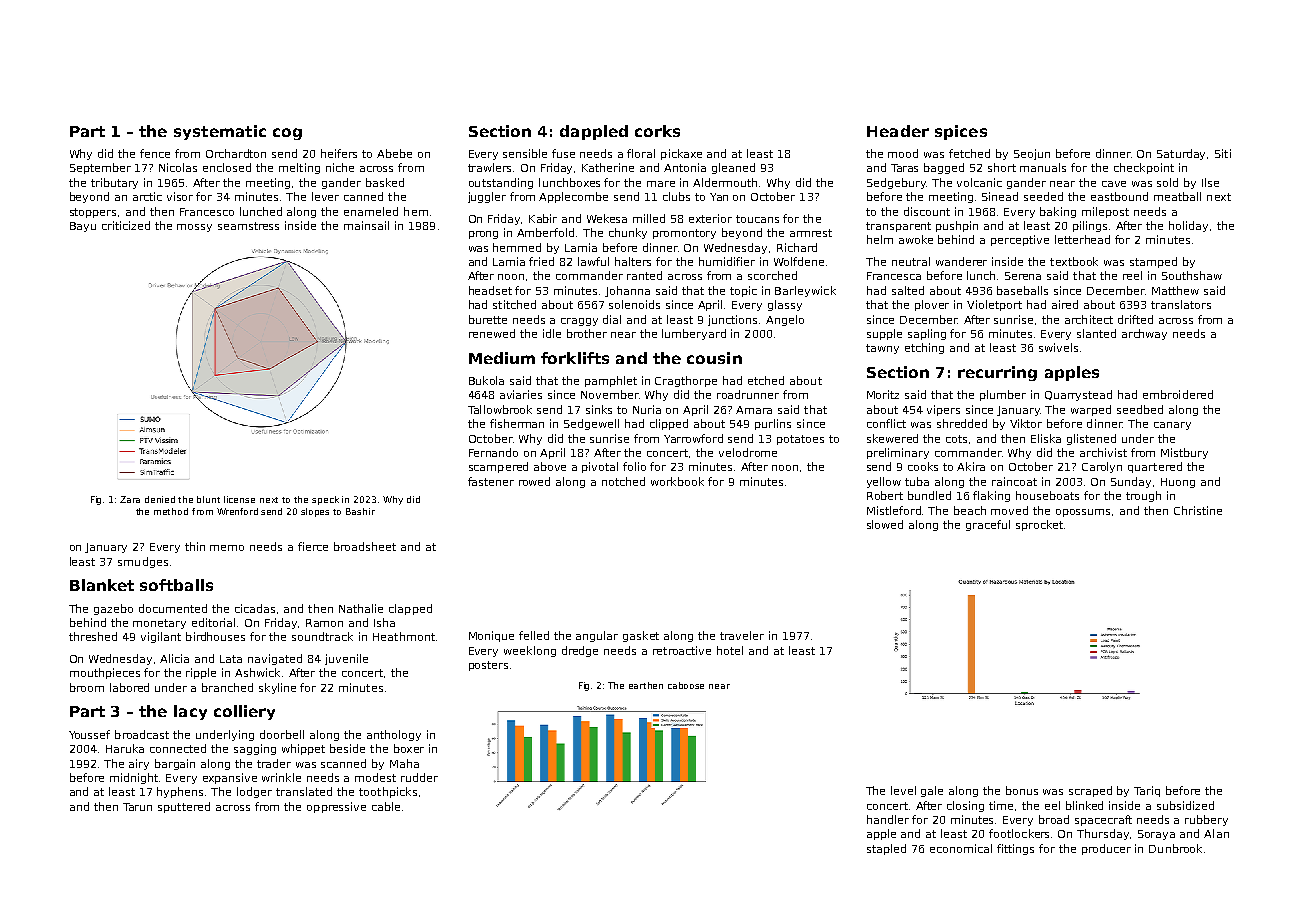  Describe the element at coordinates (608, 167) in the screenshot. I see `Katherine` at that location.
